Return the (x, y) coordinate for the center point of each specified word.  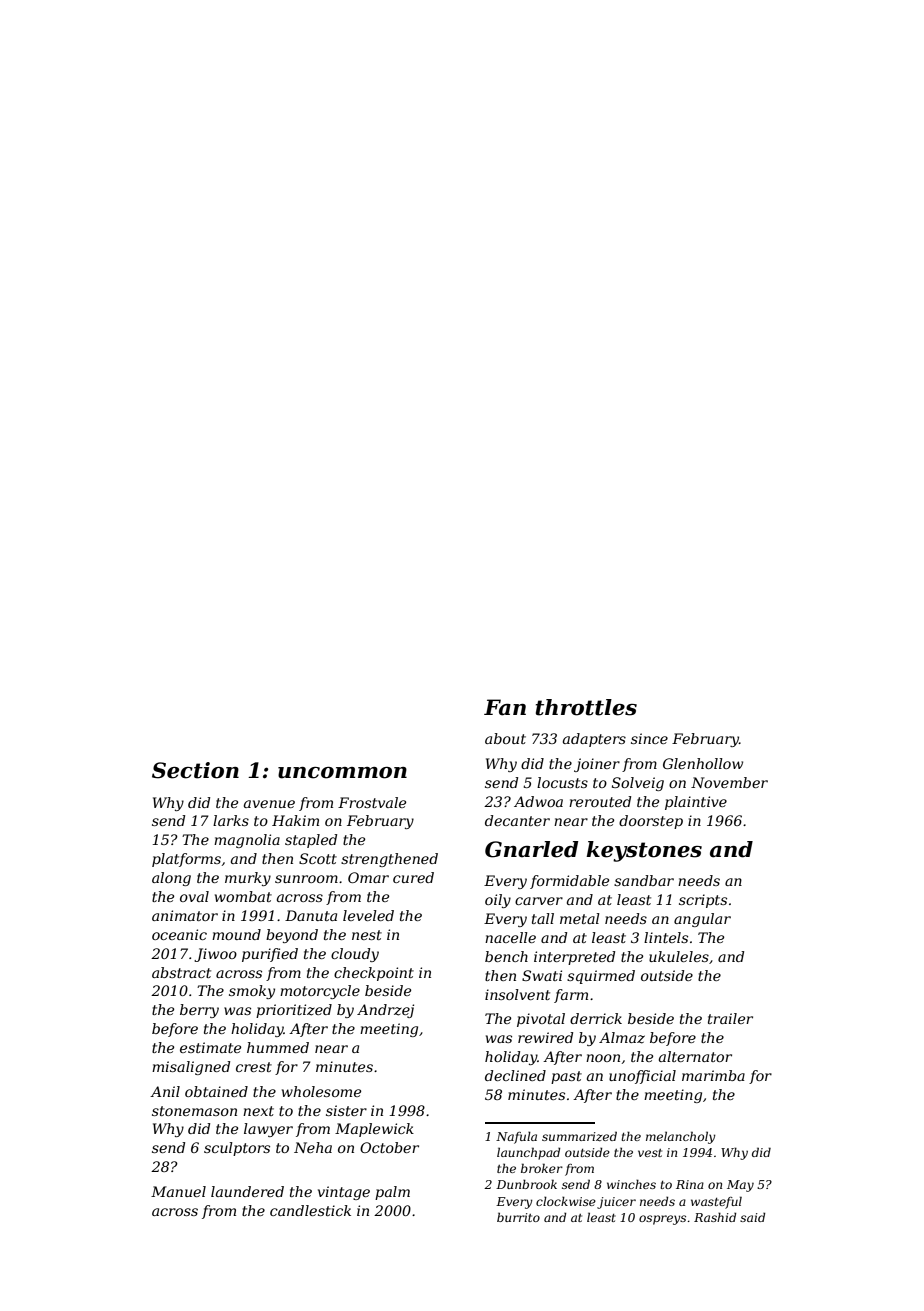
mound (236, 934)
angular (702, 920)
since (649, 738)
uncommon (342, 773)
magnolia (247, 841)
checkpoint (374, 974)
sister (346, 1110)
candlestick (310, 1210)
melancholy (681, 1137)
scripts (703, 901)
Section (195, 770)
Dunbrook (526, 1184)
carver (539, 901)
